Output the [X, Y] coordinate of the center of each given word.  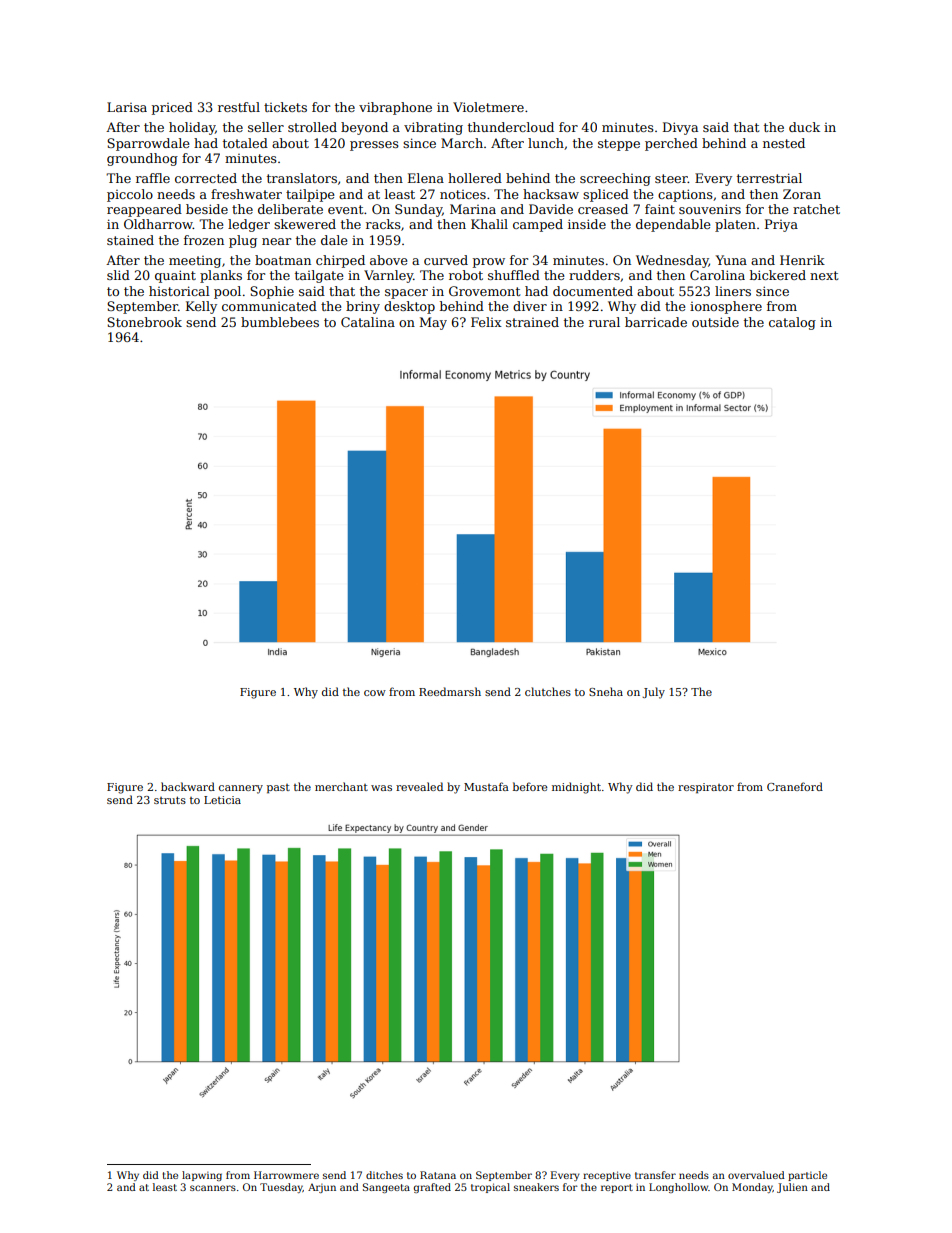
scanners [213, 1188]
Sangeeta [386, 1188]
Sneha [606, 691]
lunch [546, 143]
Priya [781, 225]
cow [375, 693]
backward [188, 786]
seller [266, 127]
